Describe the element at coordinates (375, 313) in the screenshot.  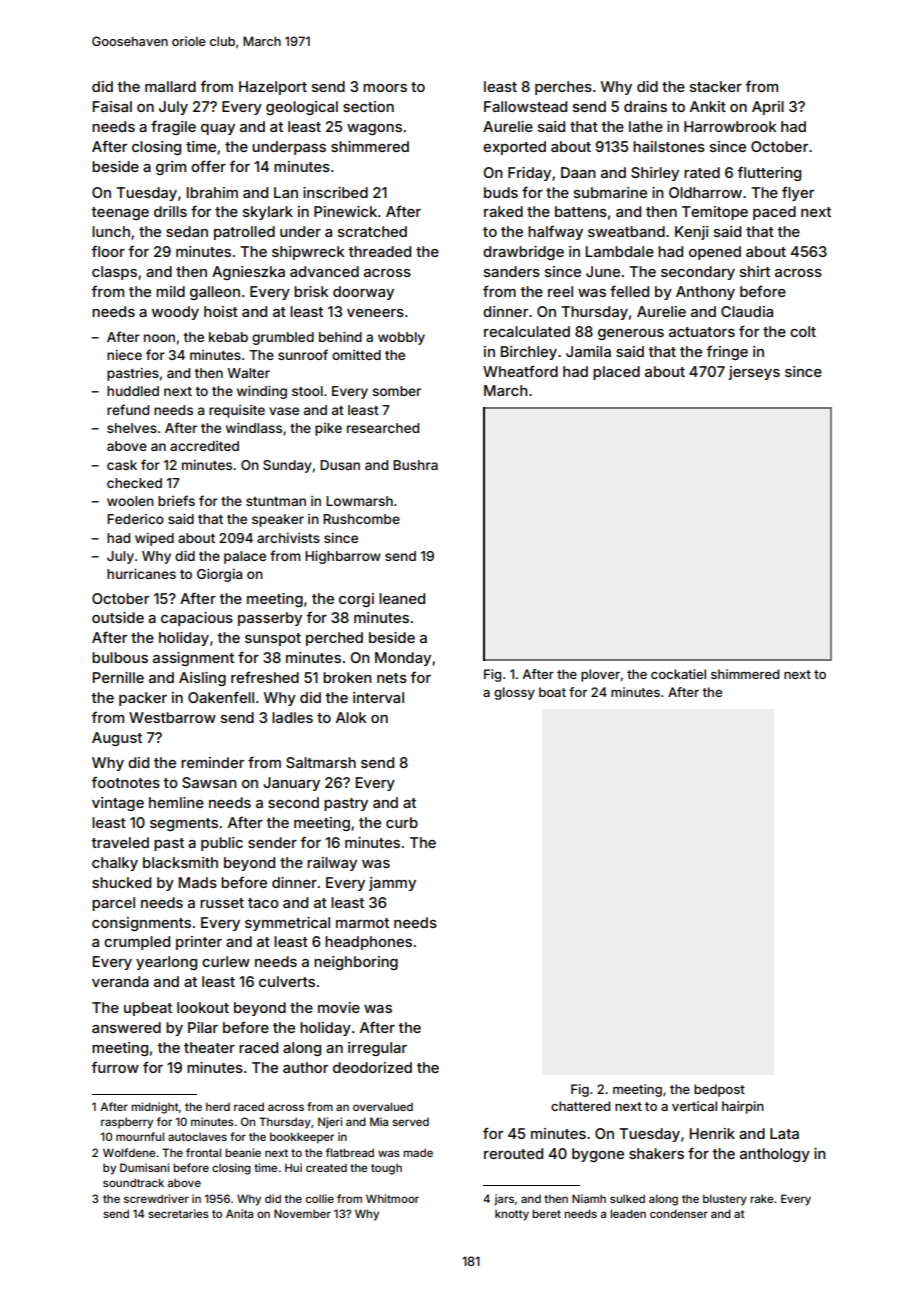
I see `veneers` at that location.
